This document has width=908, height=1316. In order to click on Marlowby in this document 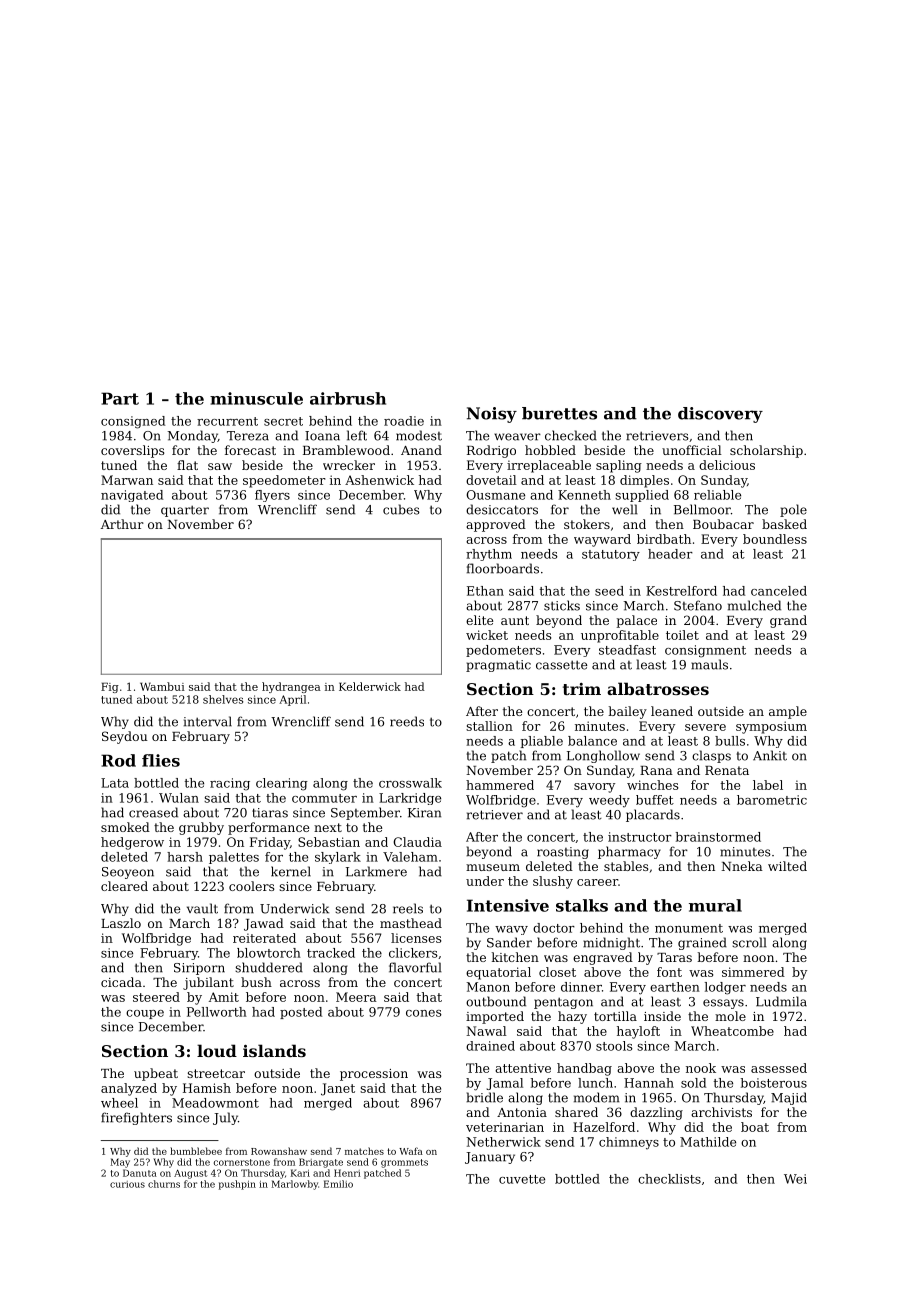, I will do `click(295, 1185)`.
